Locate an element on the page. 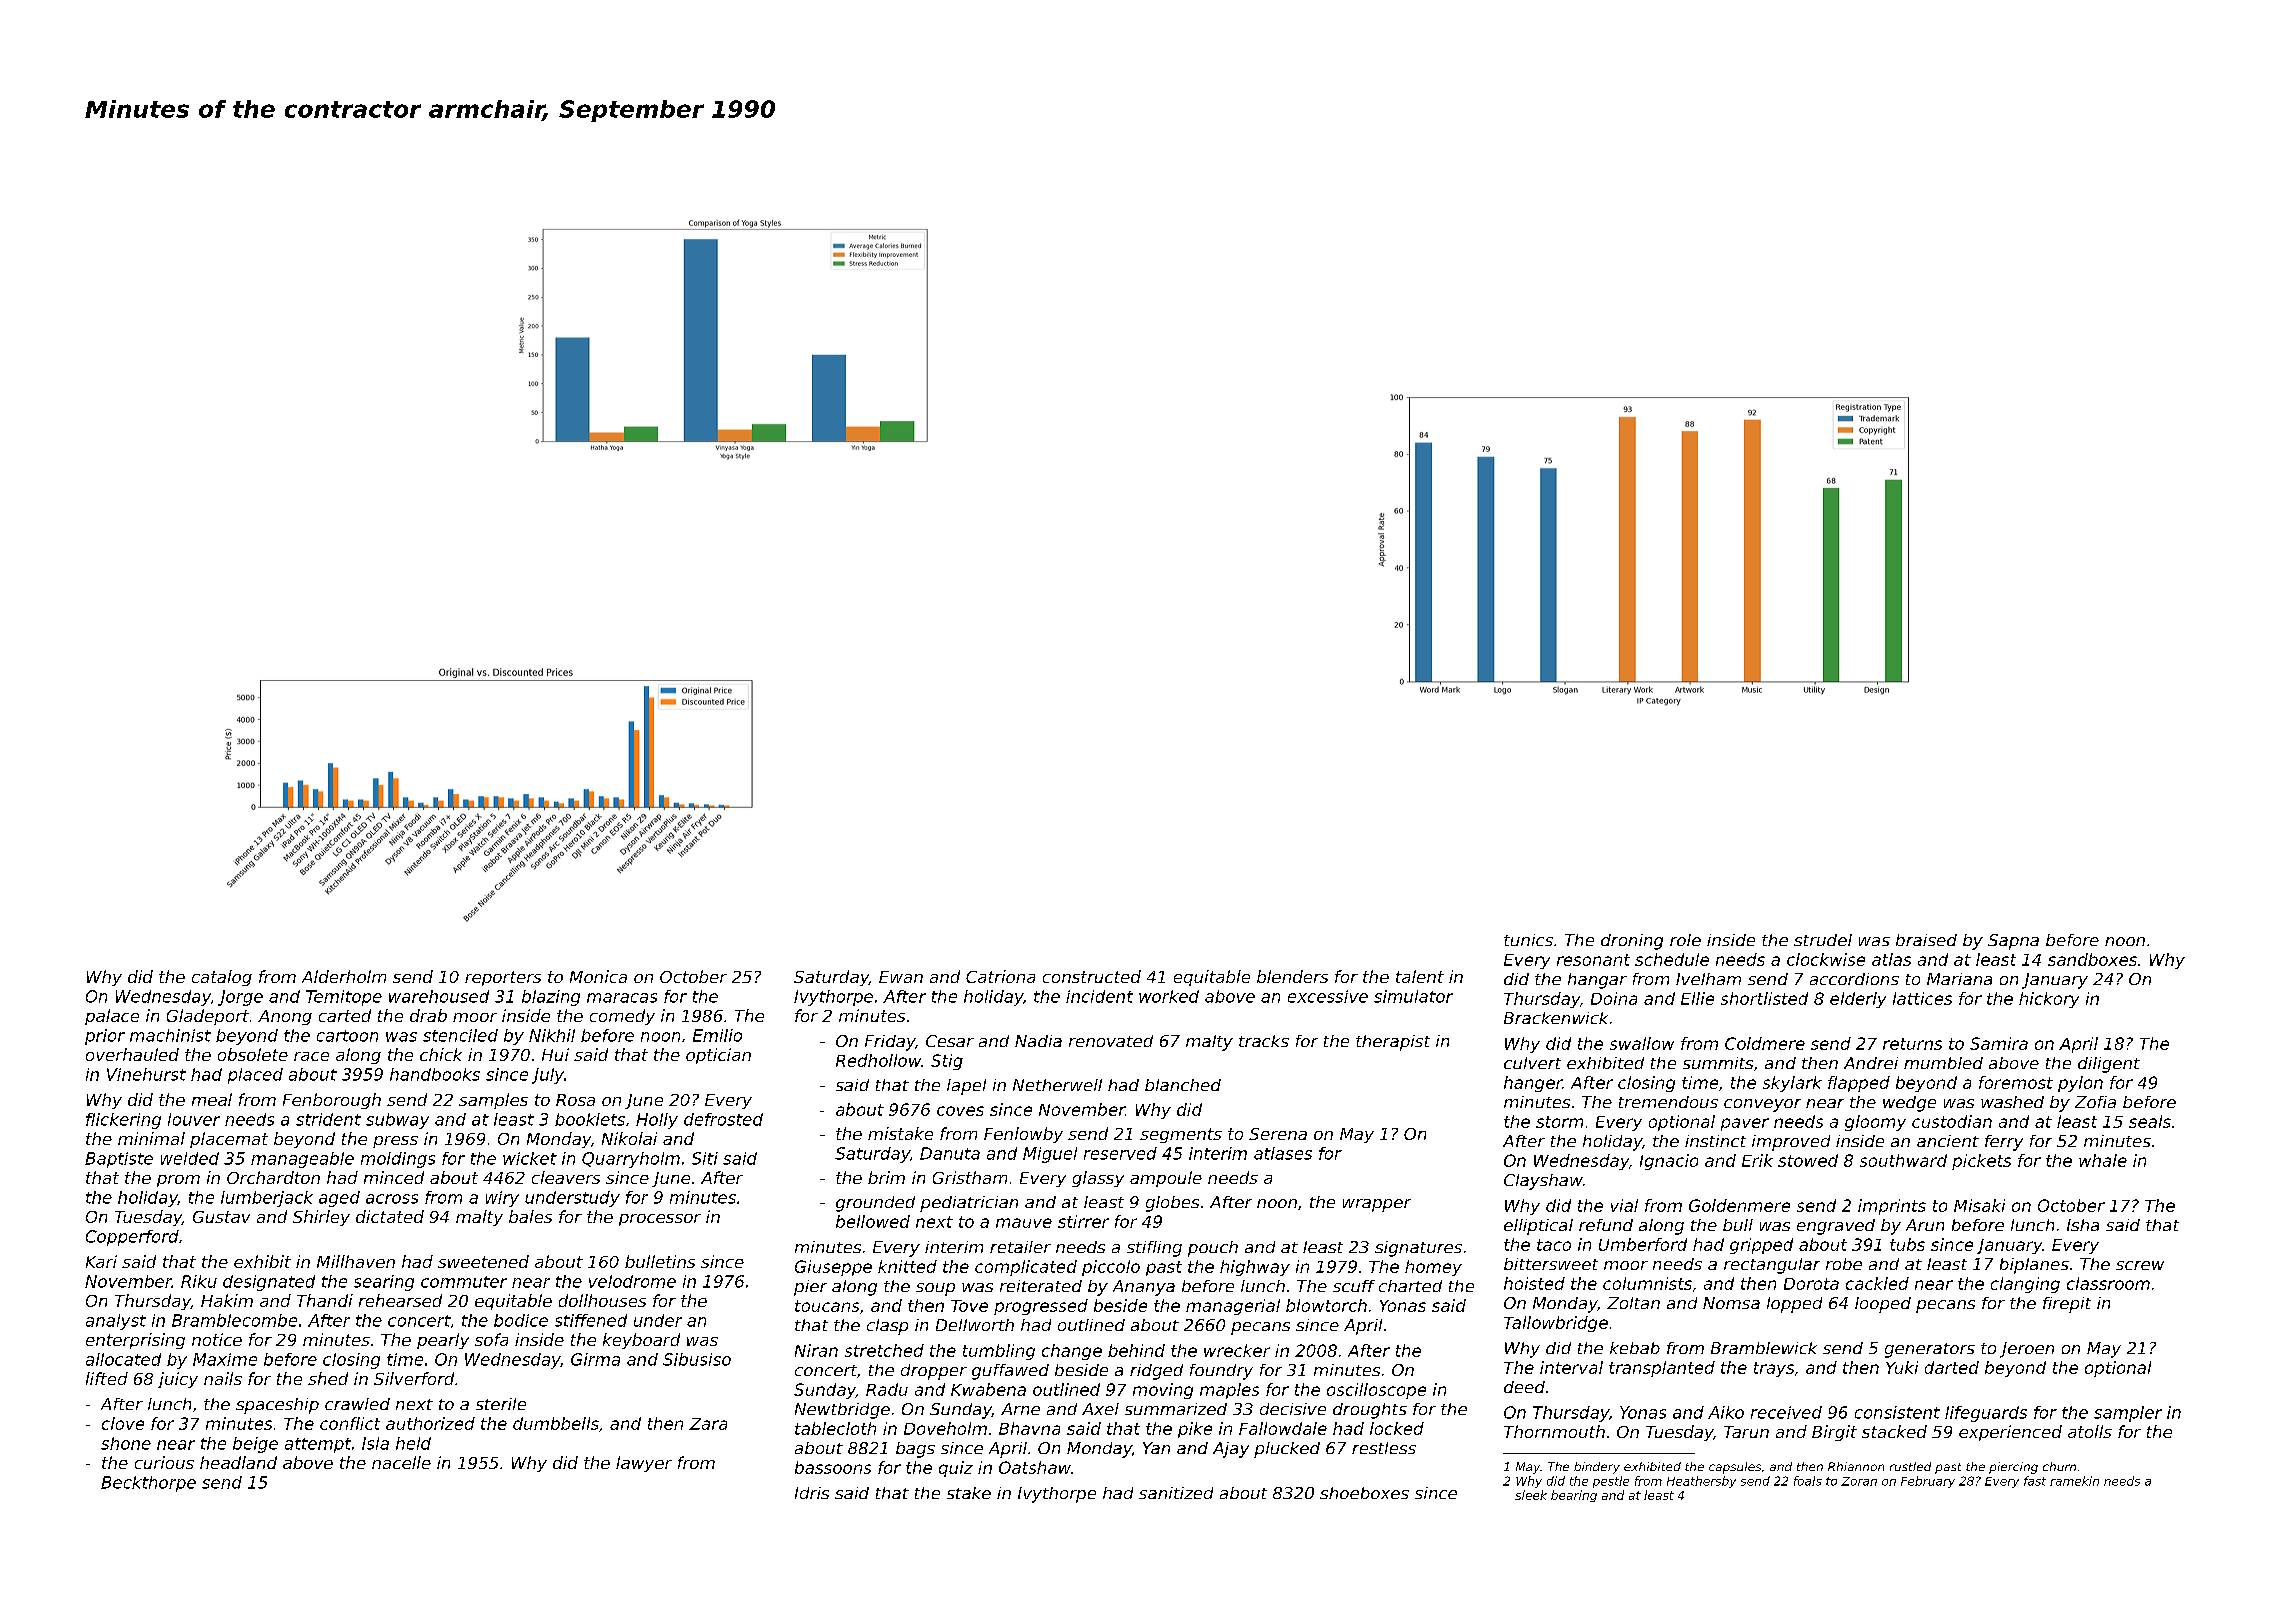 Image resolution: width=2270 pixels, height=1605 pixels. louver is located at coordinates (194, 1119).
